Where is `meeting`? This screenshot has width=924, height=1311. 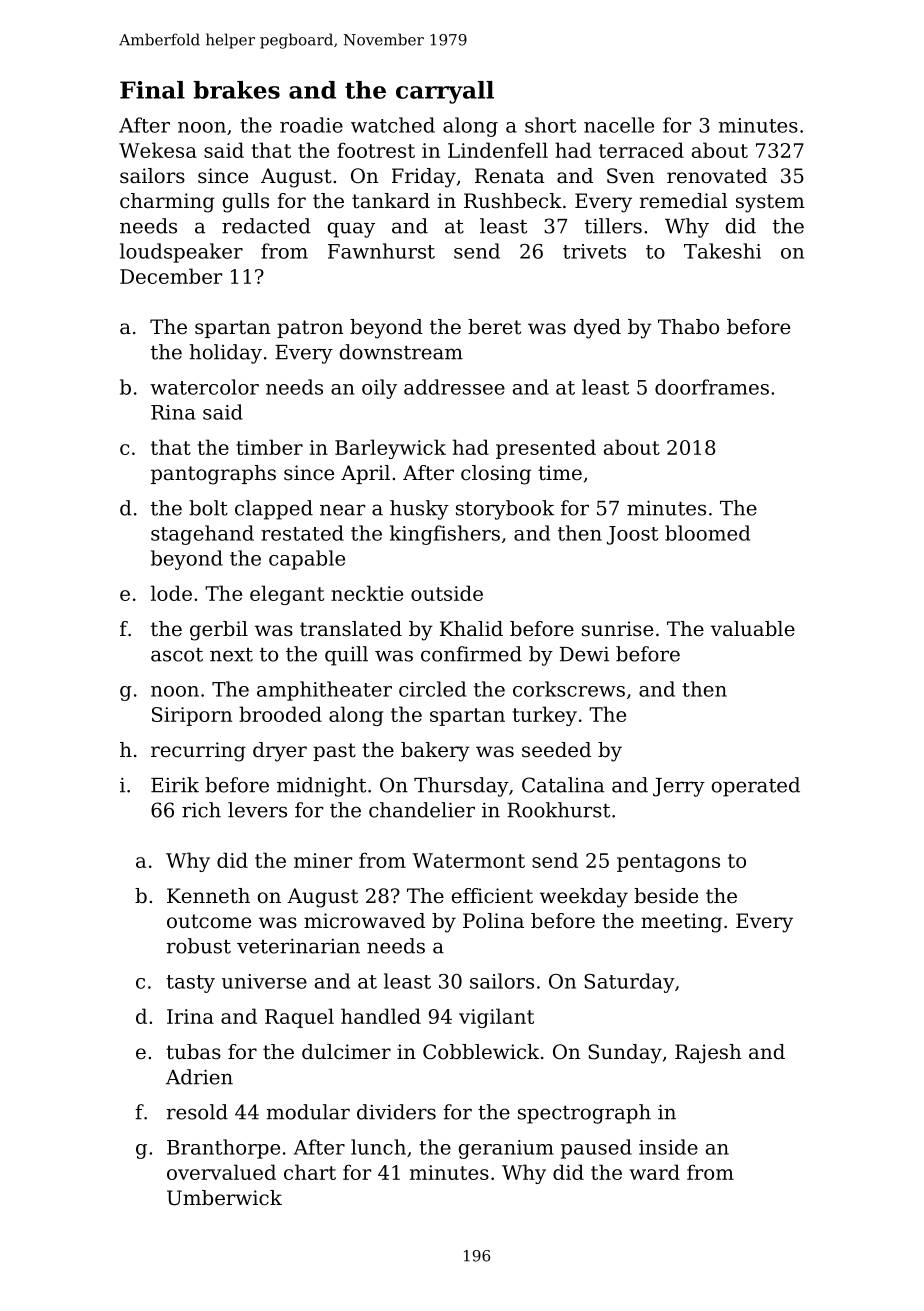 meeting is located at coordinates (681, 923).
